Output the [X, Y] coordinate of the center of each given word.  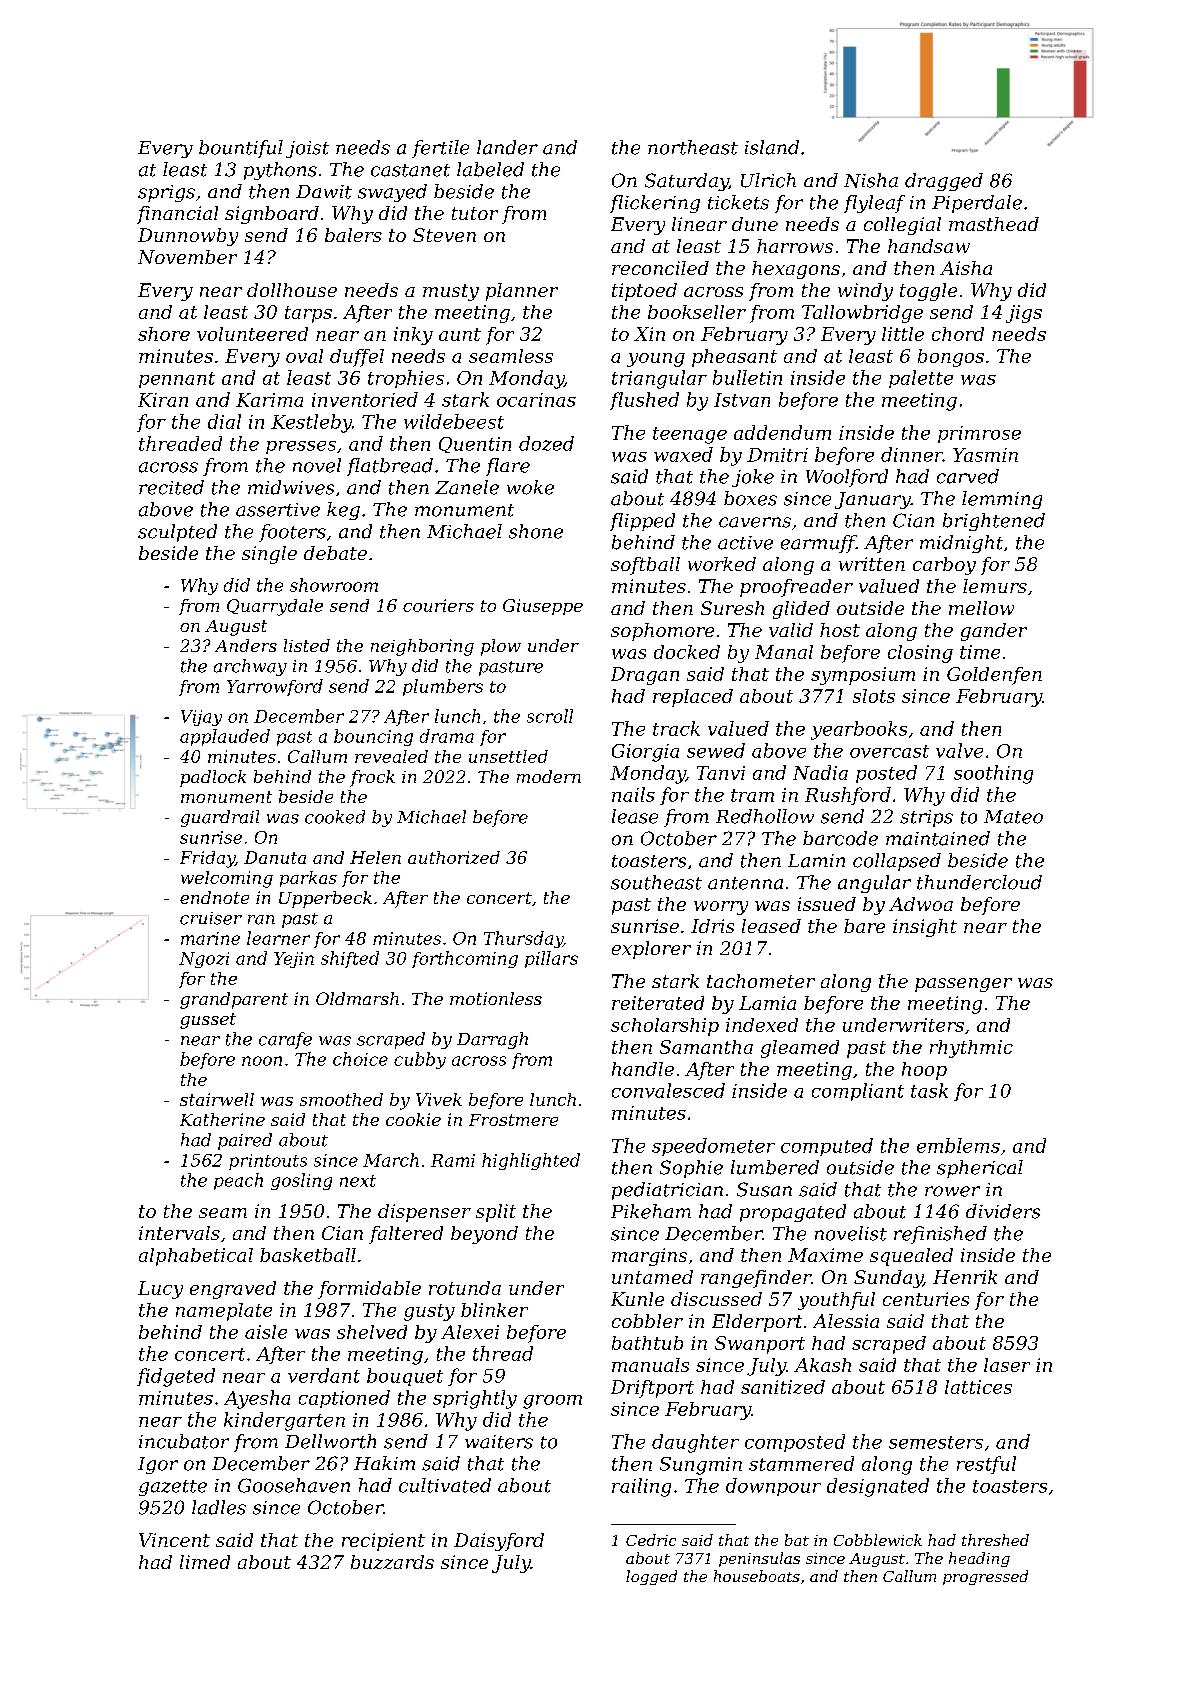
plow [501, 647]
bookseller [697, 312]
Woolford [847, 478]
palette [921, 379]
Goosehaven [294, 1485]
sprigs [166, 193]
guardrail [220, 818]
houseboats [757, 1576]
